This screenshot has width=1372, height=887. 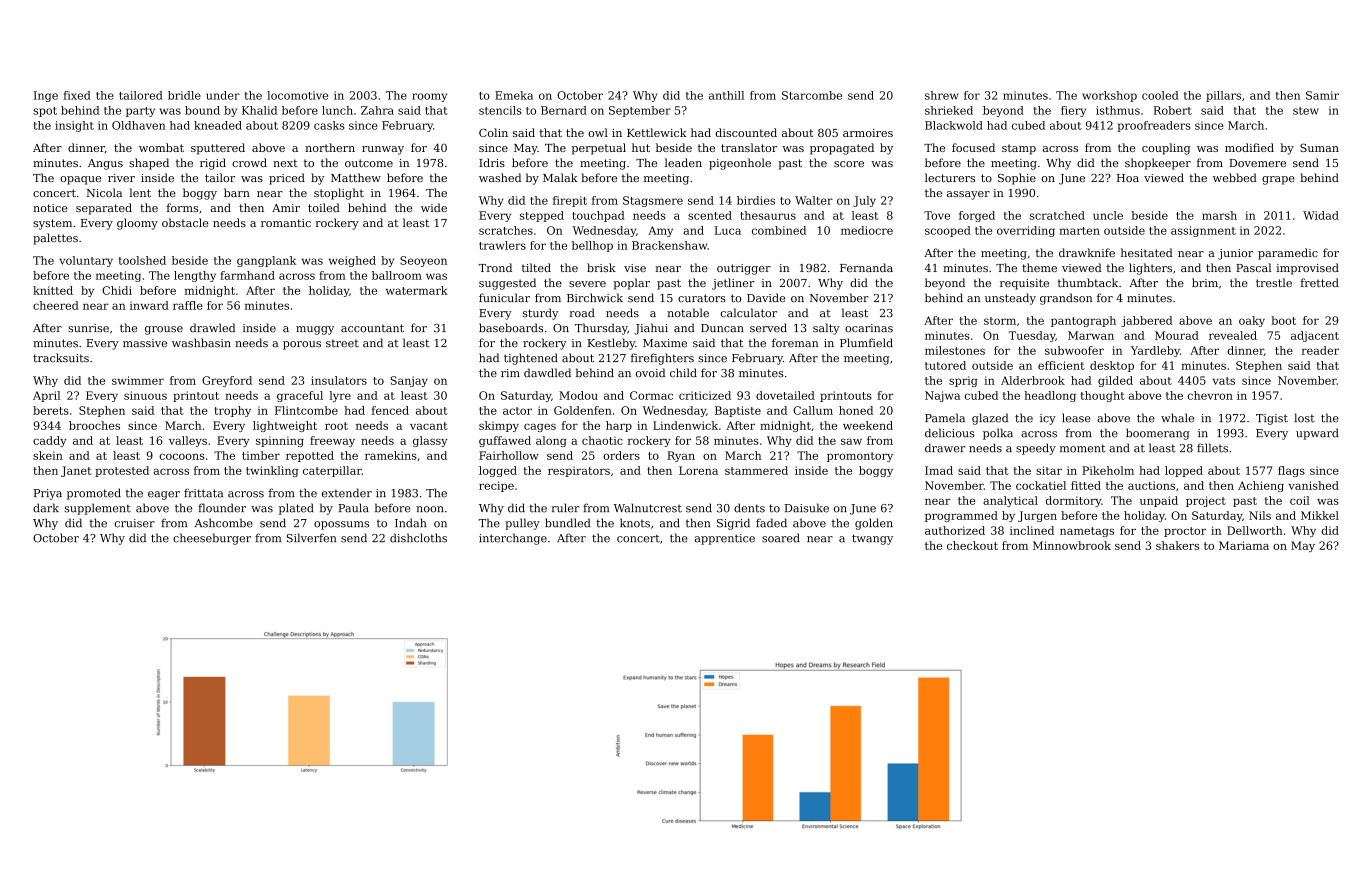 What do you see at coordinates (766, 297) in the screenshot?
I see `Davide` at bounding box center [766, 297].
